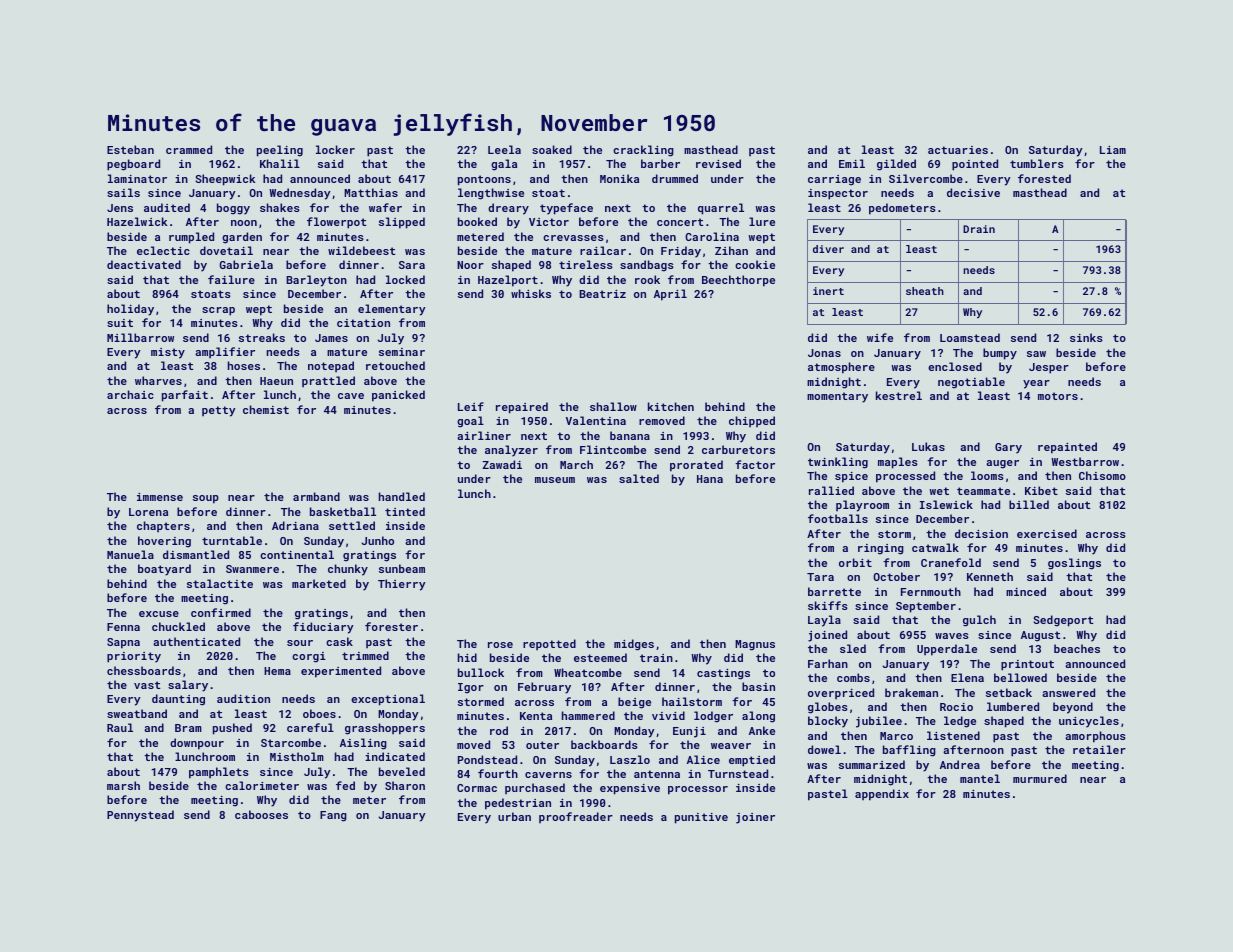 This screenshot has width=1233, height=952. Describe the element at coordinates (130, 149) in the screenshot. I see `Esteban` at that location.
